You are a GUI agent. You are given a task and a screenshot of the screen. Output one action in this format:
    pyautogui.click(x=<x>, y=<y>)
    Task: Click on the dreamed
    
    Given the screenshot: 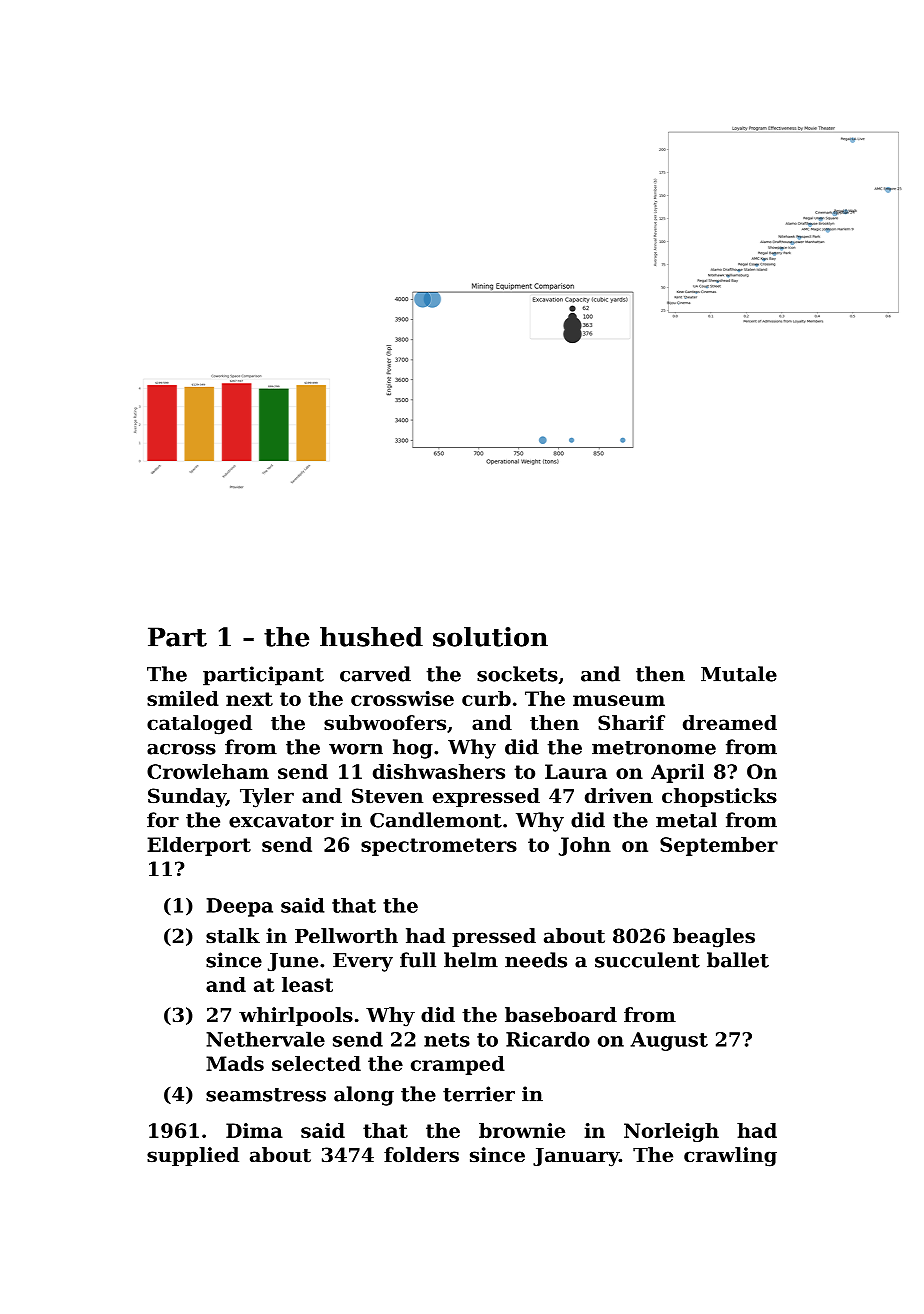 What is the action you would take?
    pyautogui.click(x=730, y=723)
